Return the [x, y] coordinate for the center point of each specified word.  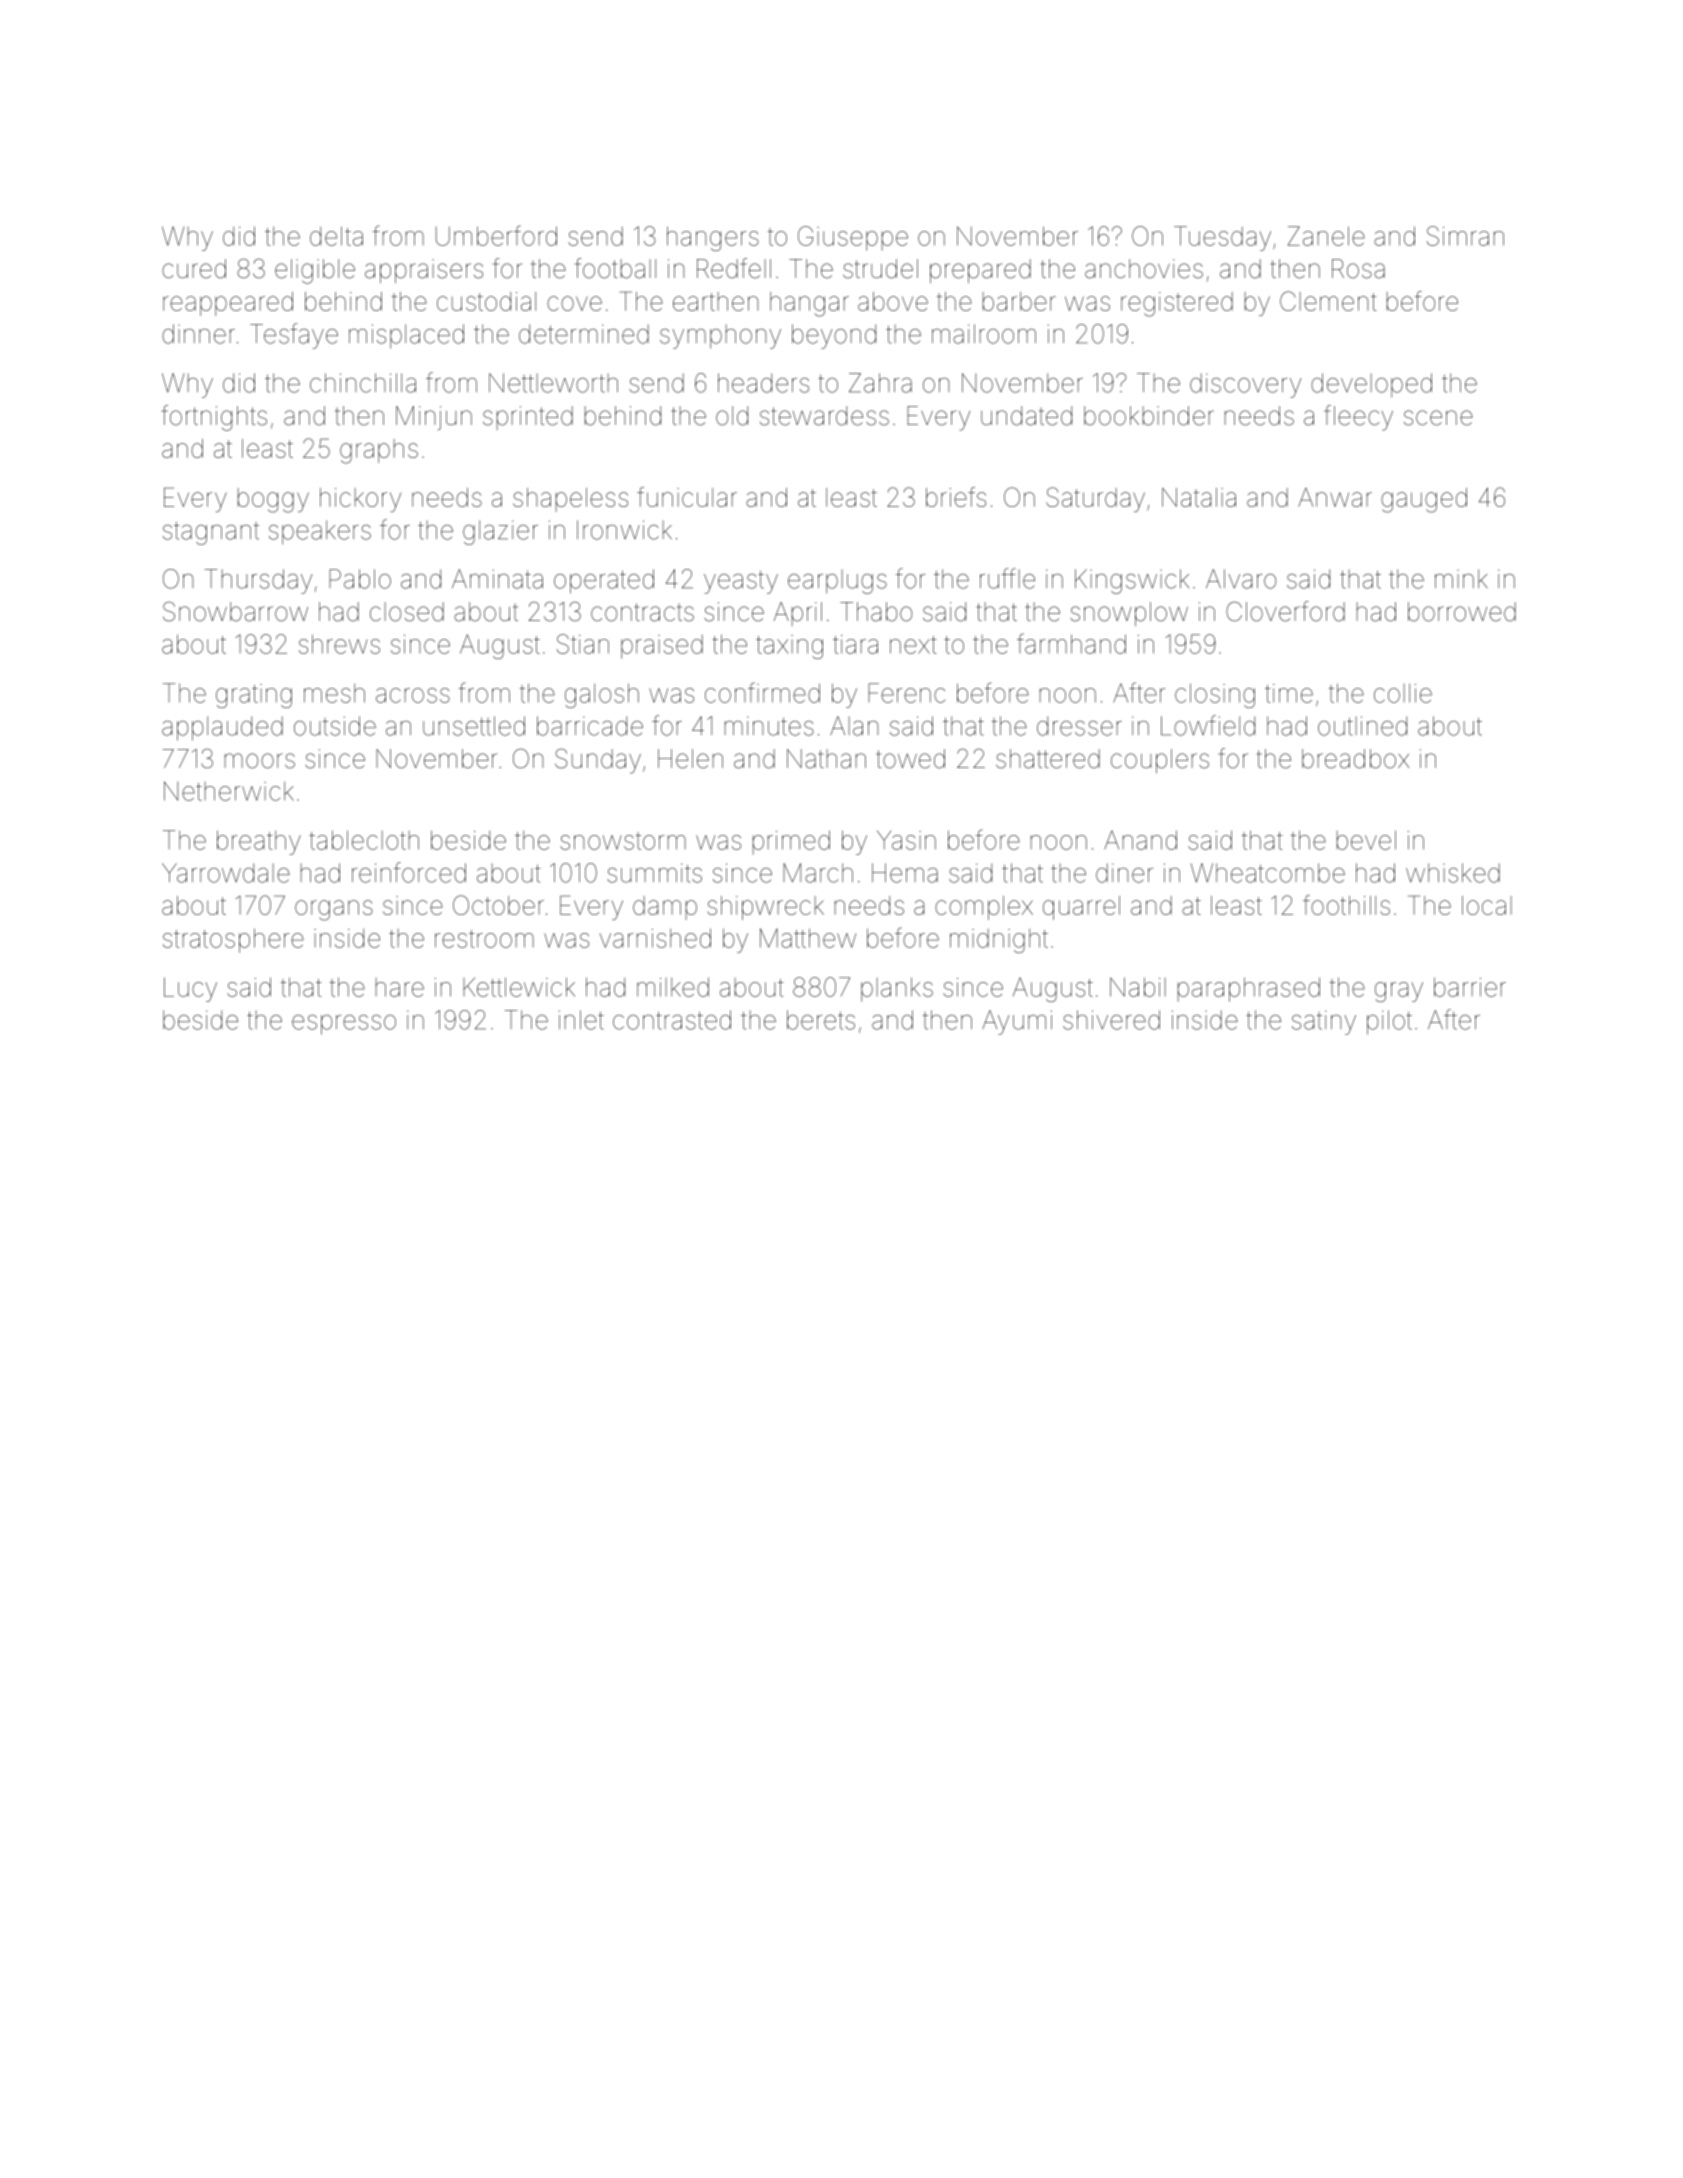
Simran [1465, 236]
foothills [1346, 905]
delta [336, 236]
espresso [344, 1025]
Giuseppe [853, 238]
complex [984, 908]
